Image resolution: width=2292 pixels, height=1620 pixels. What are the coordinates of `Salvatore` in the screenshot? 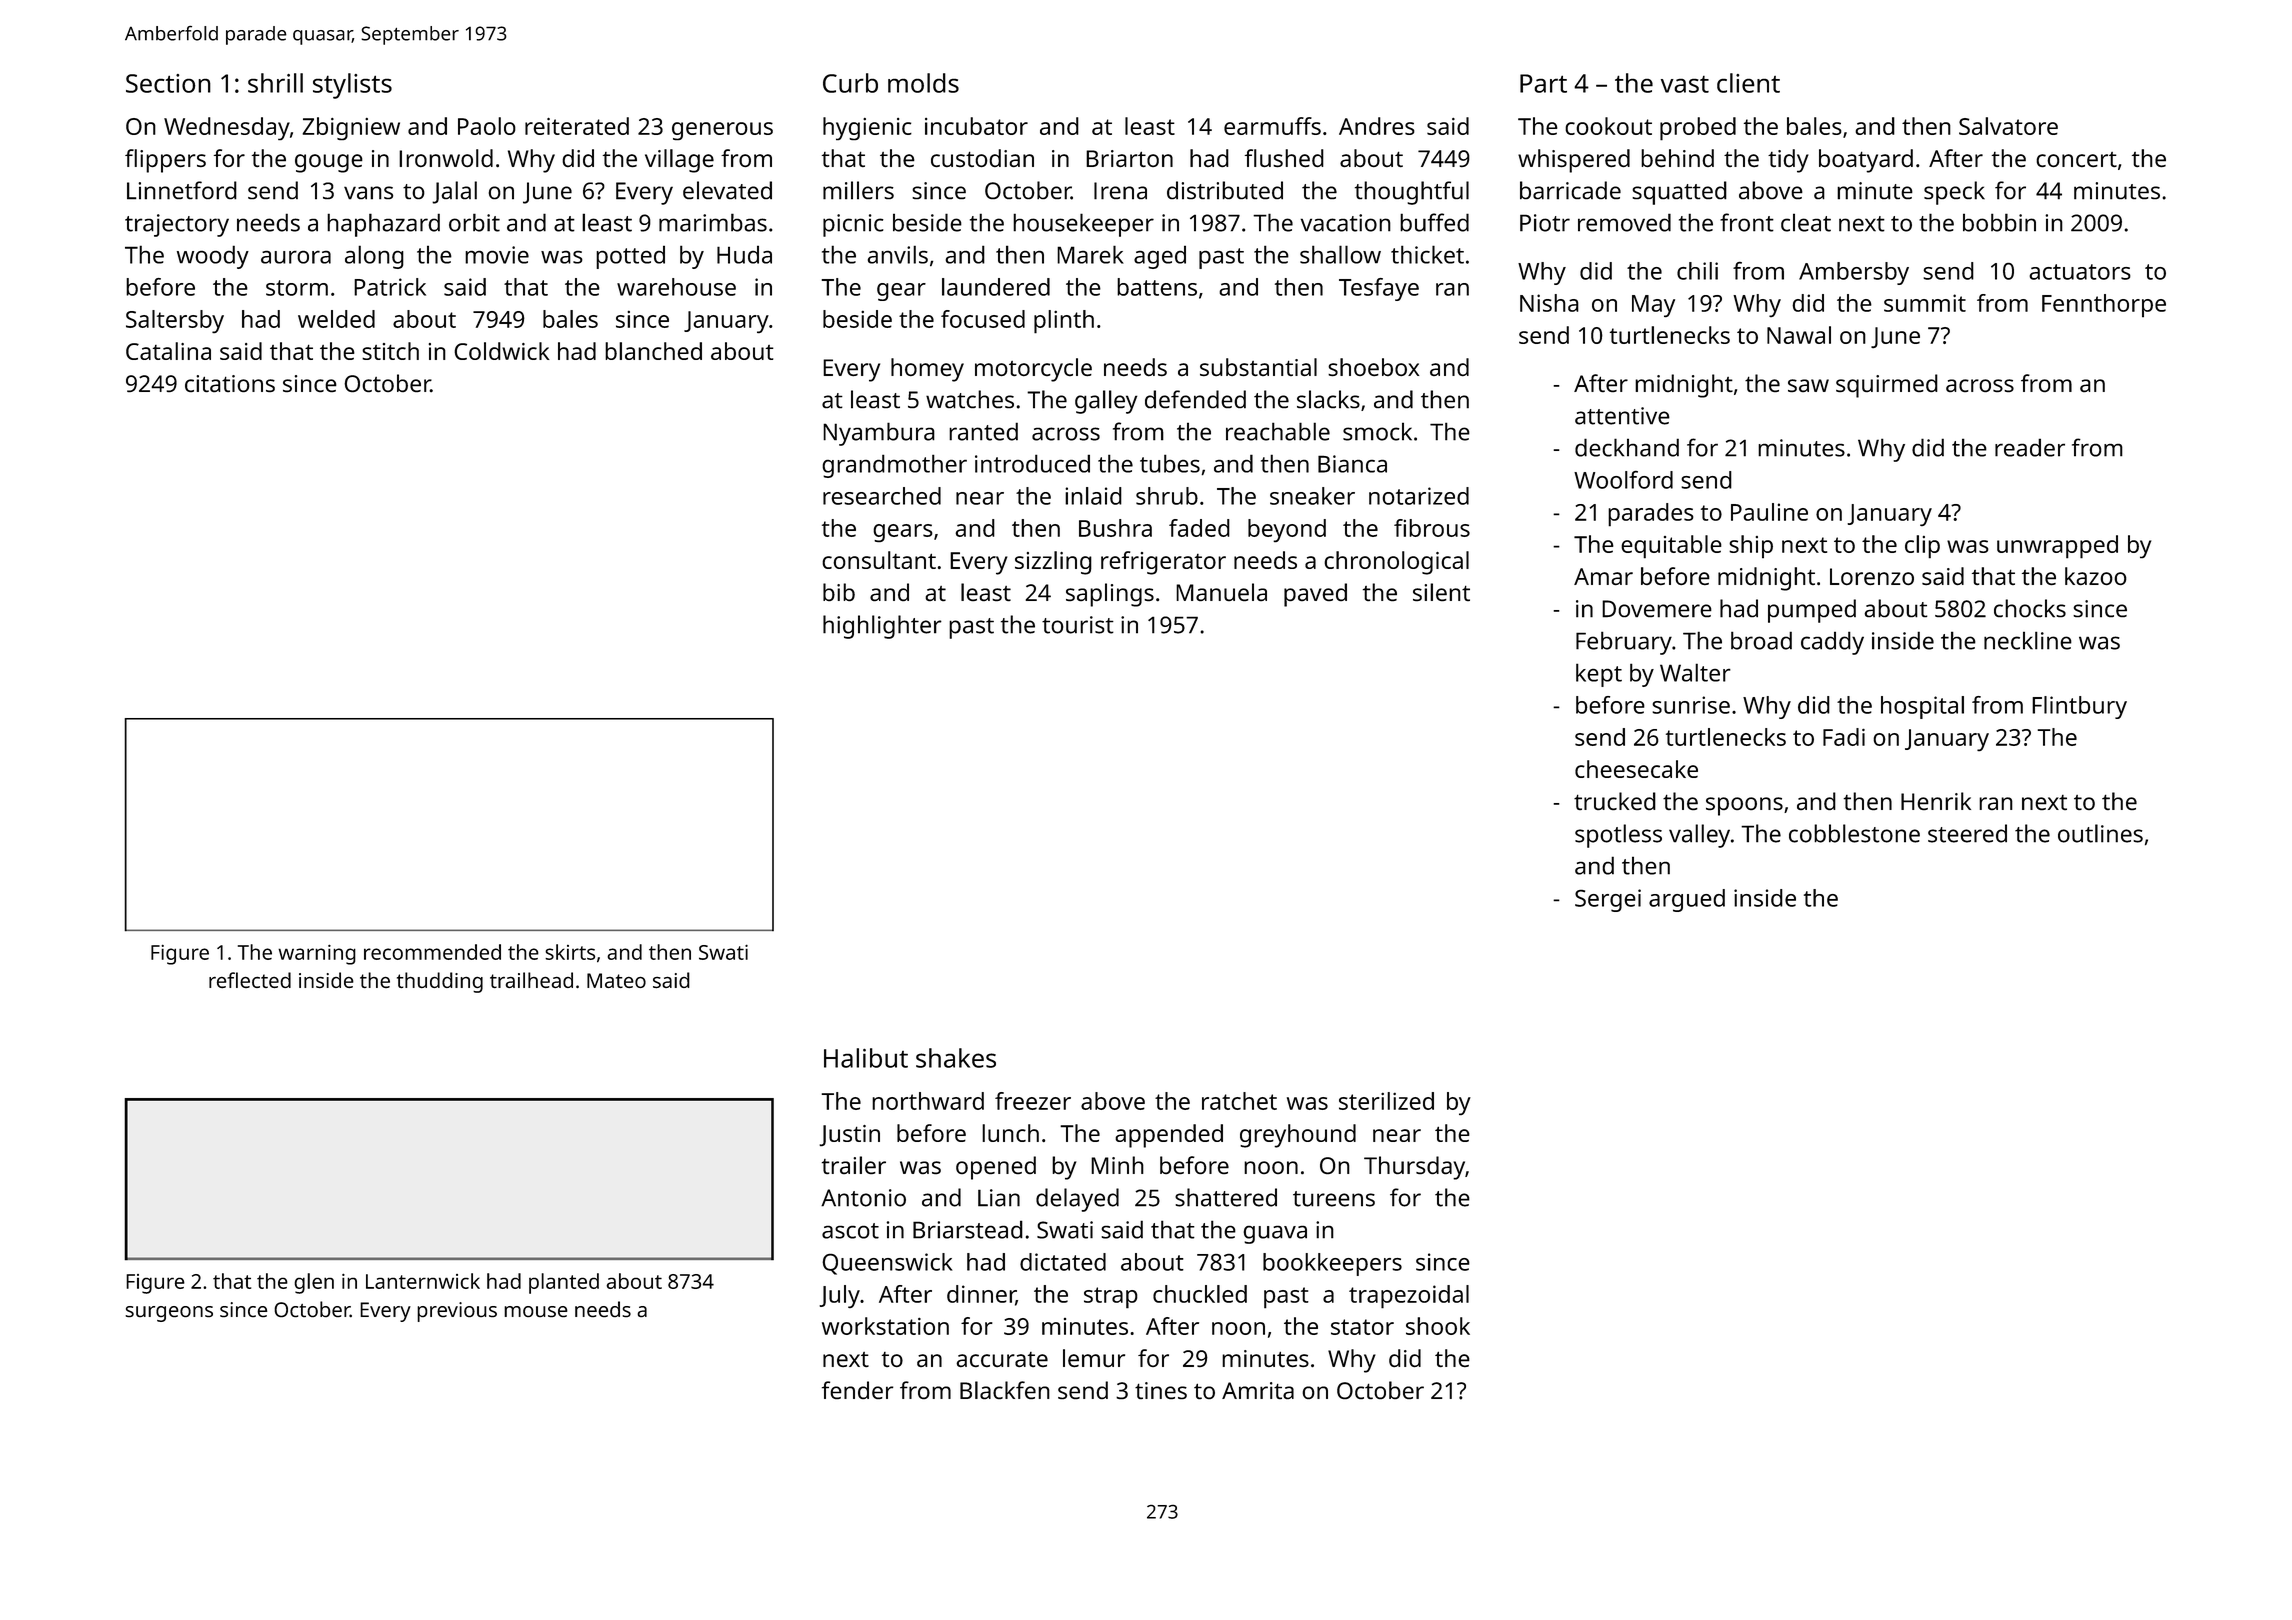 It's located at (2008, 126).
